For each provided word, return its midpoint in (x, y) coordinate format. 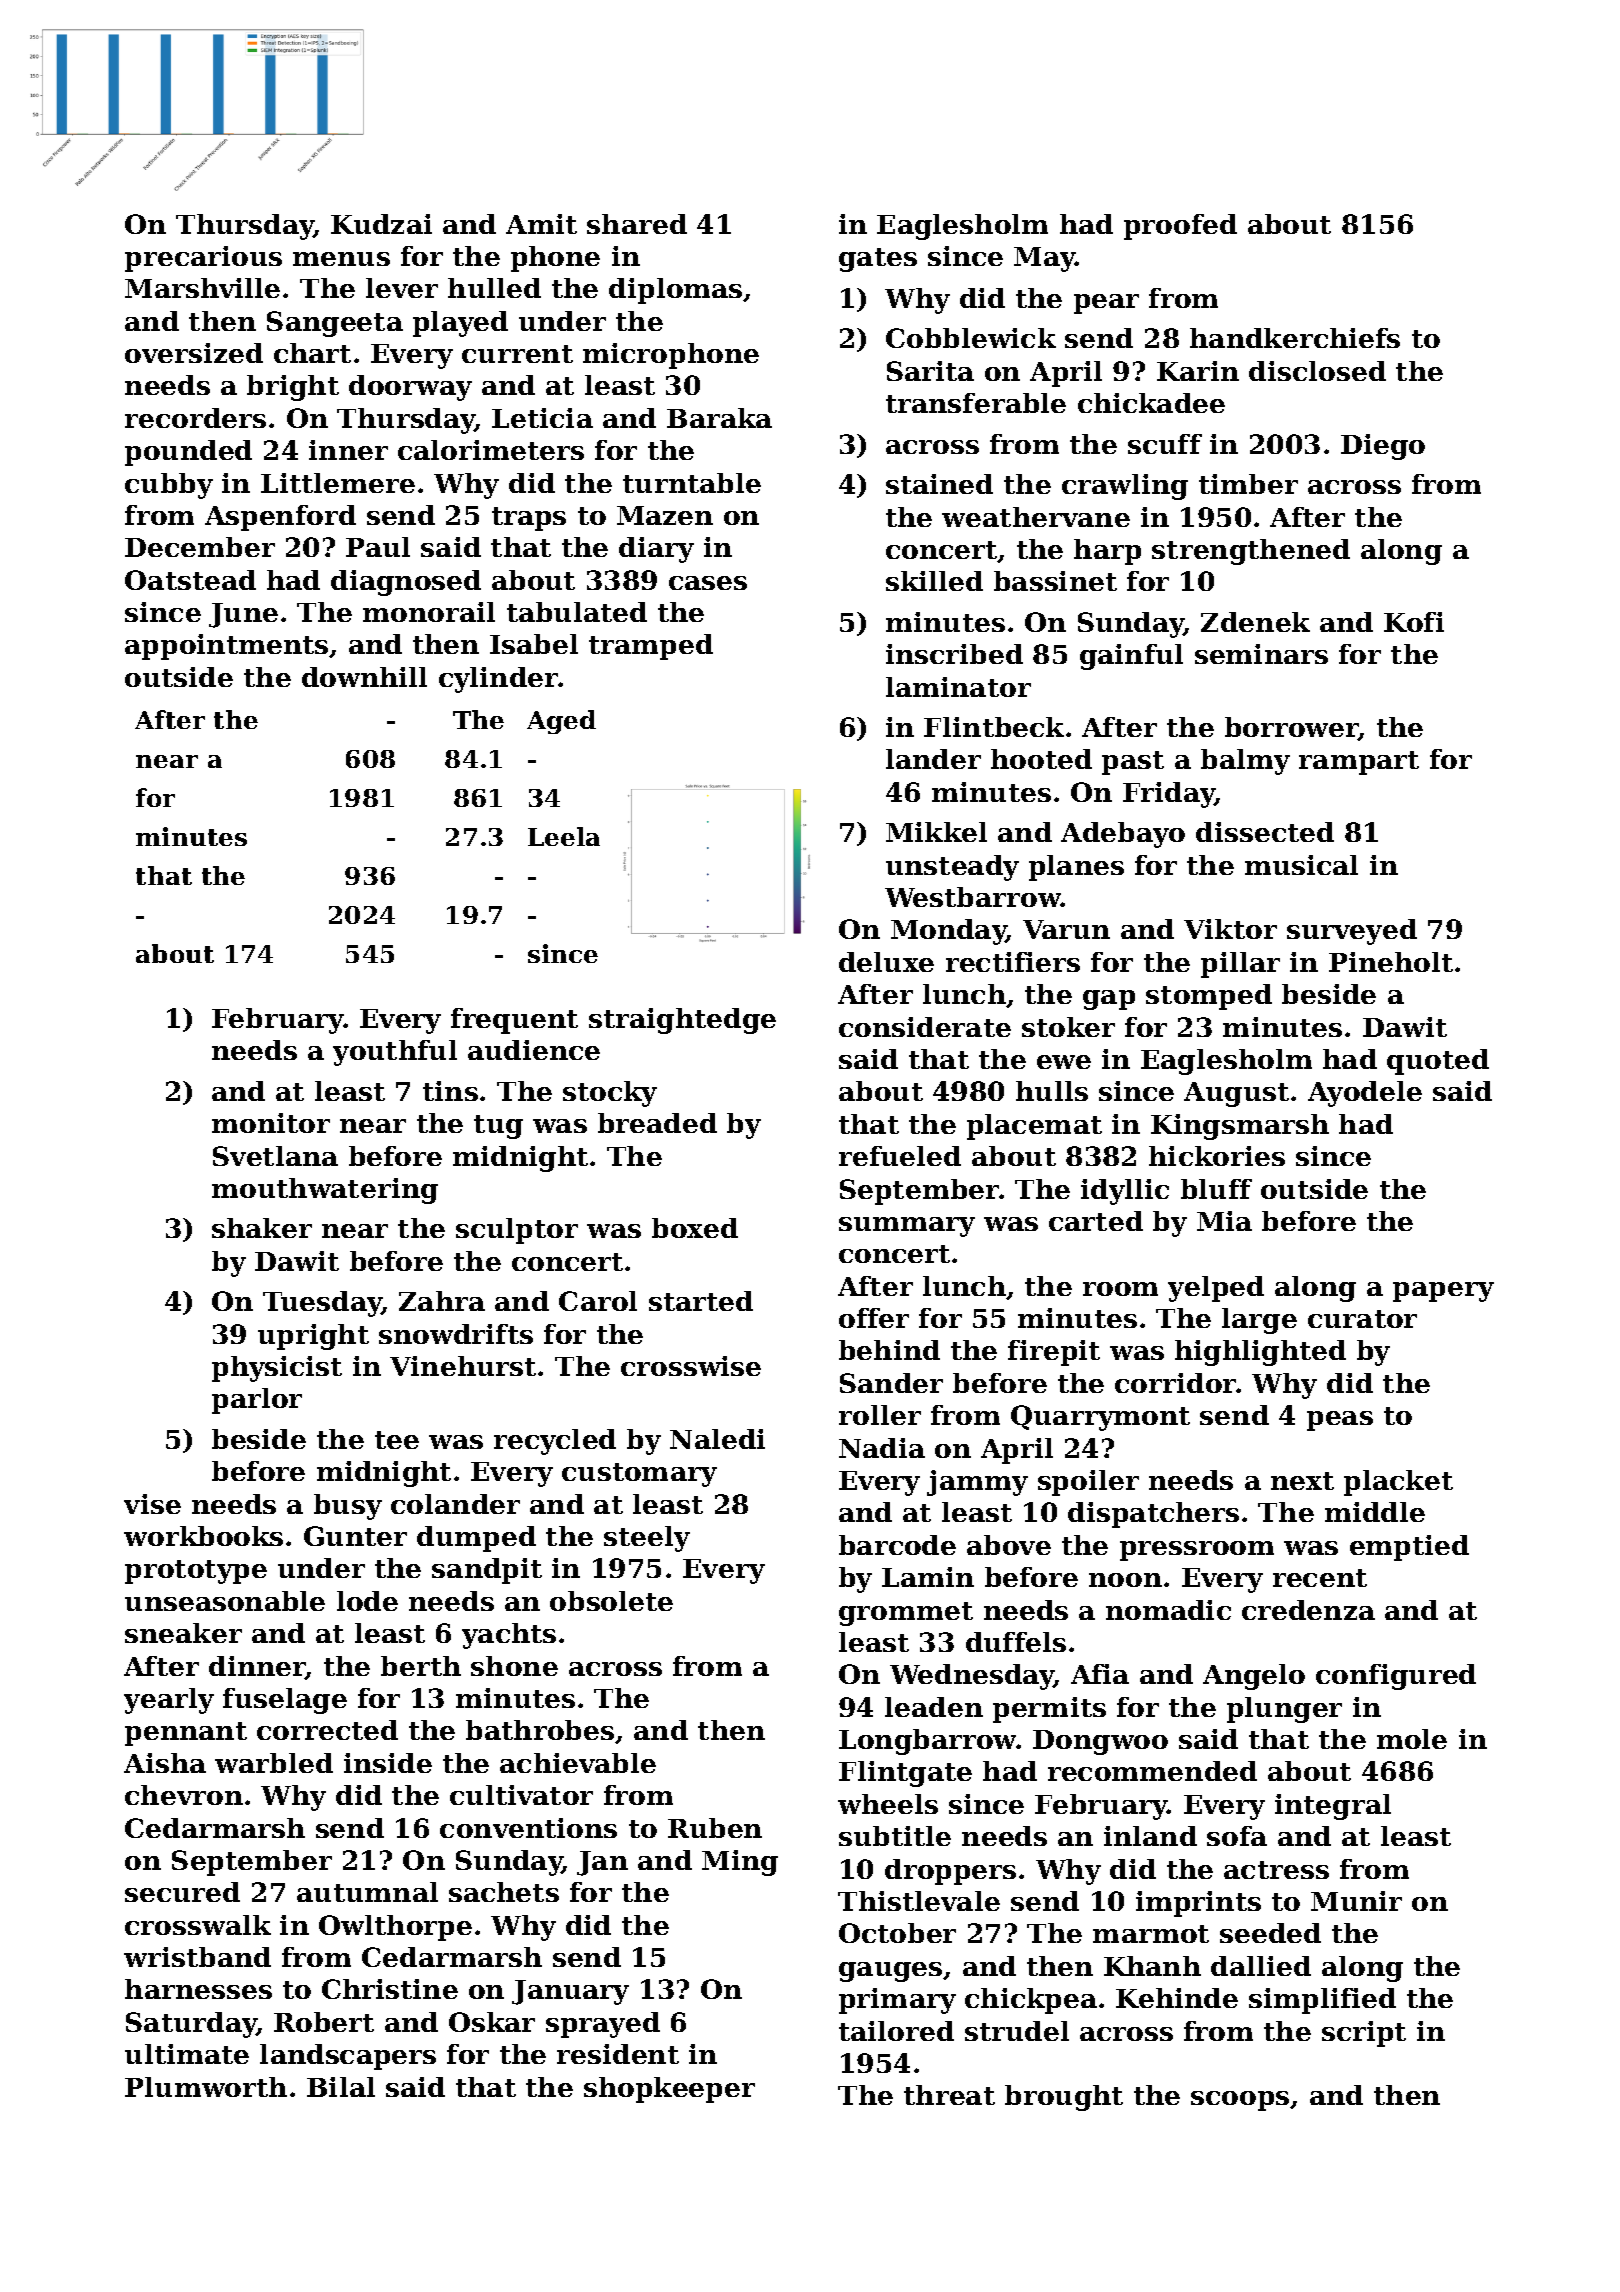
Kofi (1414, 622)
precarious (203, 259)
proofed (1180, 227)
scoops (1240, 2101)
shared (637, 224)
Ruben (715, 1828)
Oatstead (190, 580)
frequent (514, 1021)
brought (1064, 2098)
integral (1333, 1807)
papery (1443, 1292)
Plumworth (206, 2087)
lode (367, 1601)
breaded (657, 1123)
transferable (976, 403)
